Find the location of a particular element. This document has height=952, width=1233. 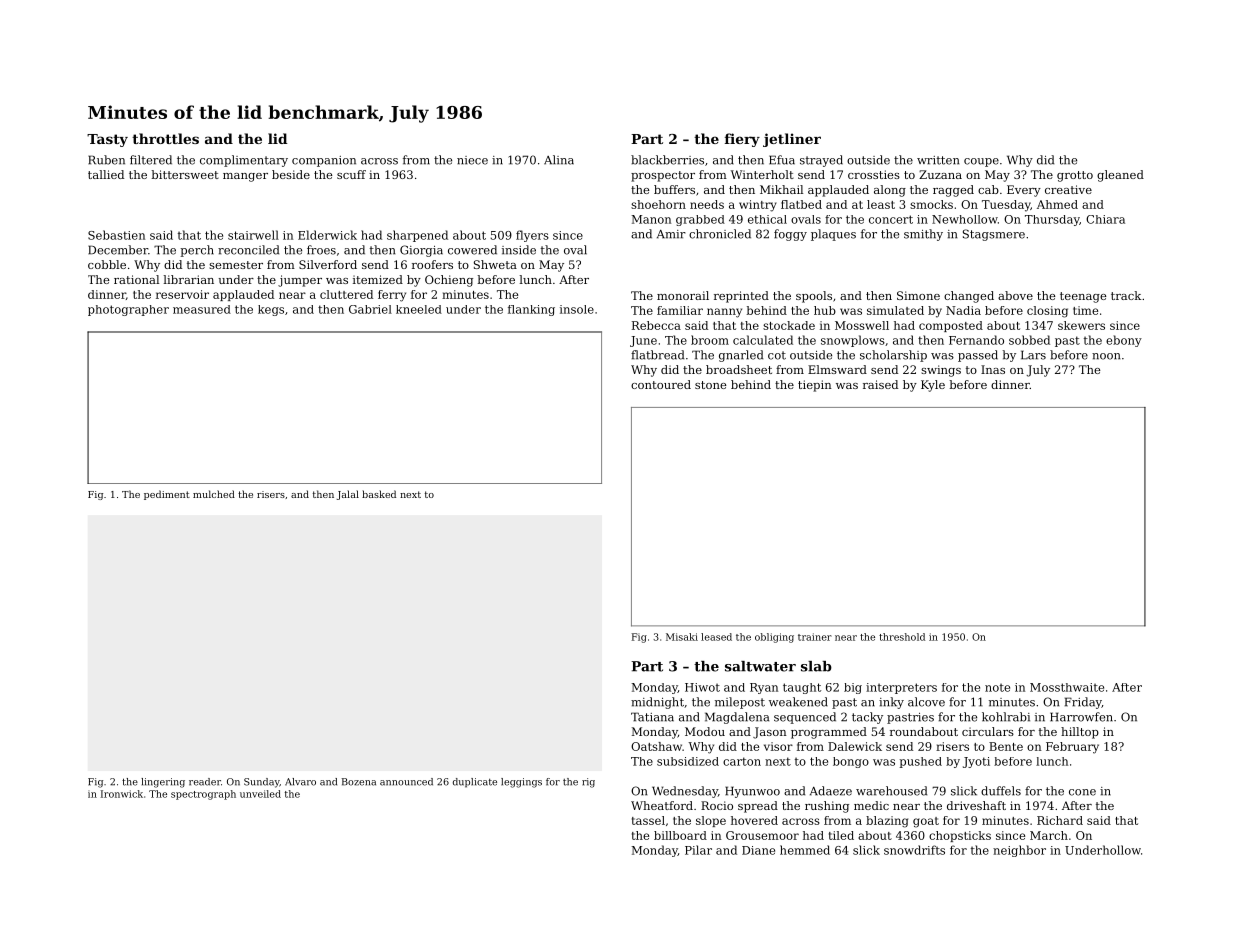

trainer is located at coordinates (815, 637).
